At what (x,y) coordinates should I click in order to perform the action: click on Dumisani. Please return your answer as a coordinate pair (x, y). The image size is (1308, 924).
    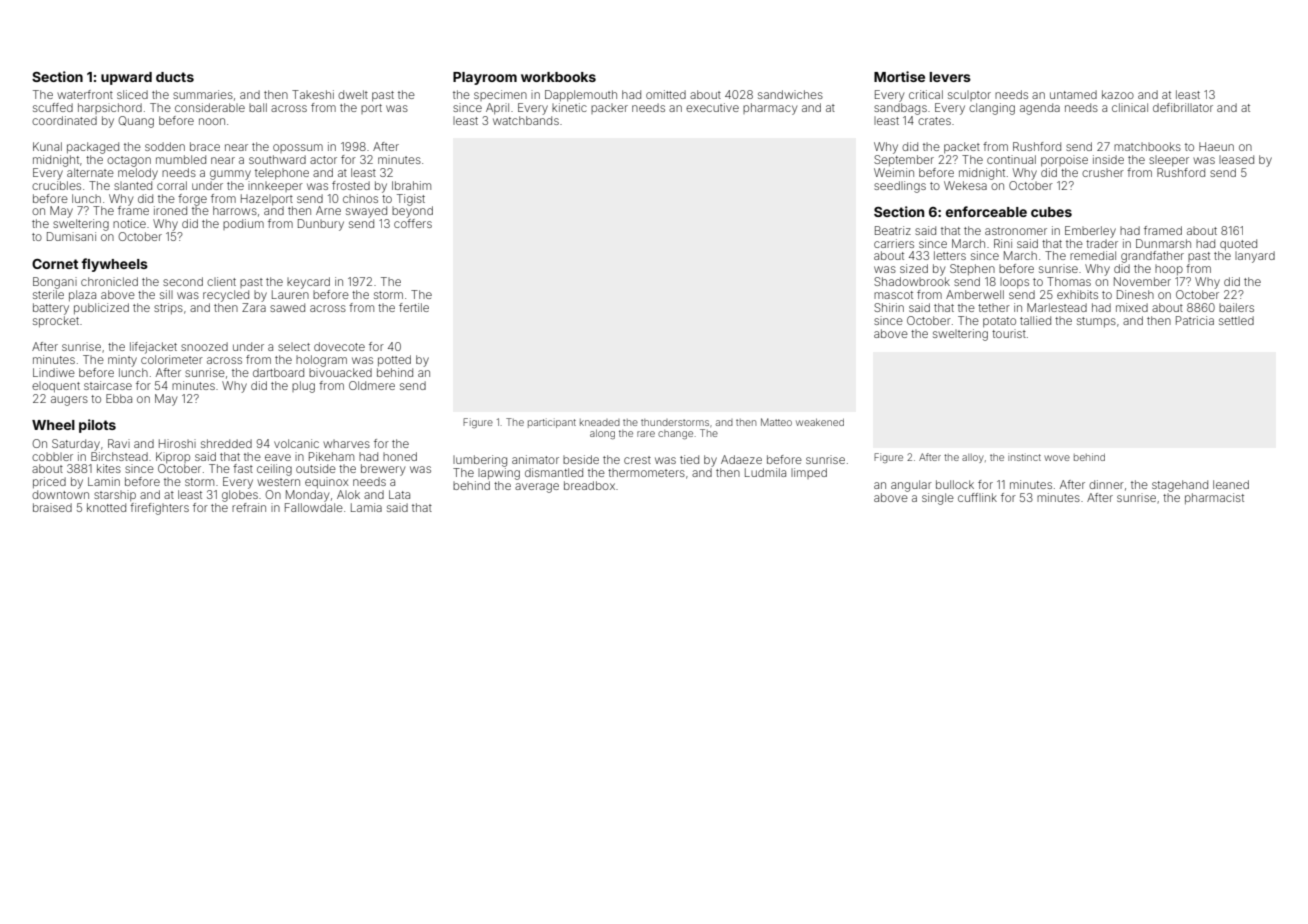
    Looking at the image, I should click on (71, 236).
